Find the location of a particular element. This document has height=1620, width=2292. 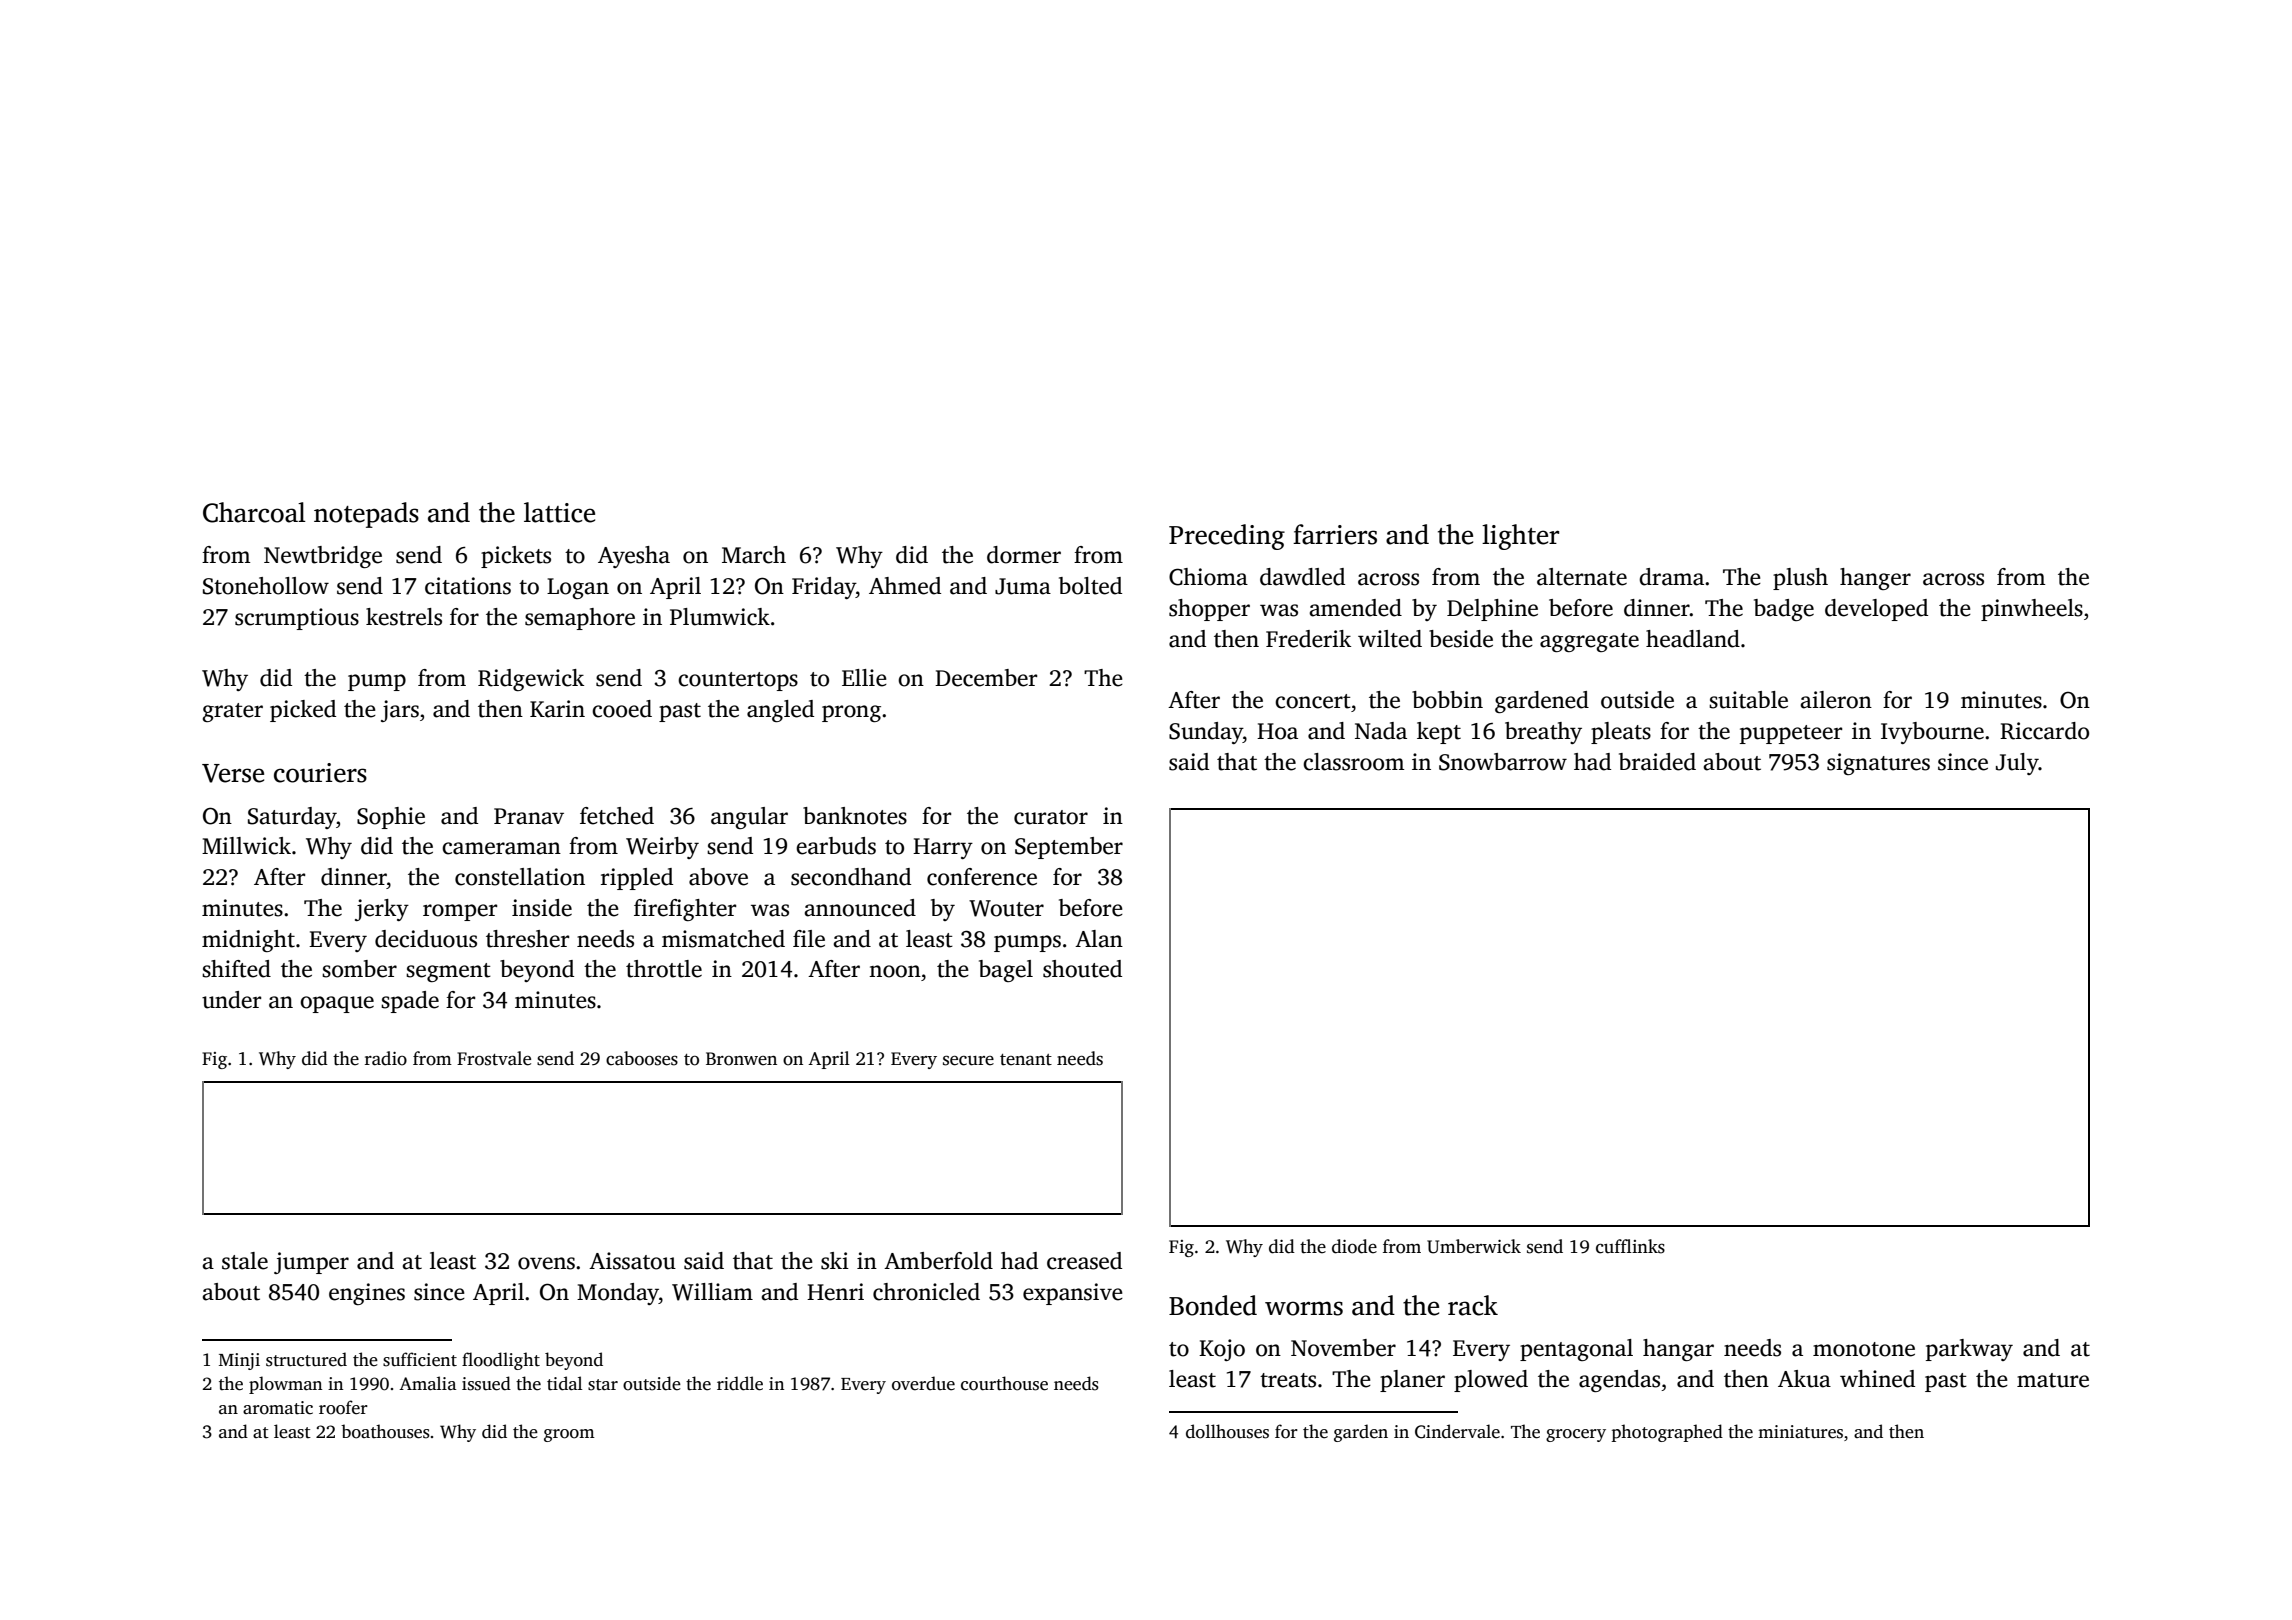

Stonehollow is located at coordinates (266, 586).
